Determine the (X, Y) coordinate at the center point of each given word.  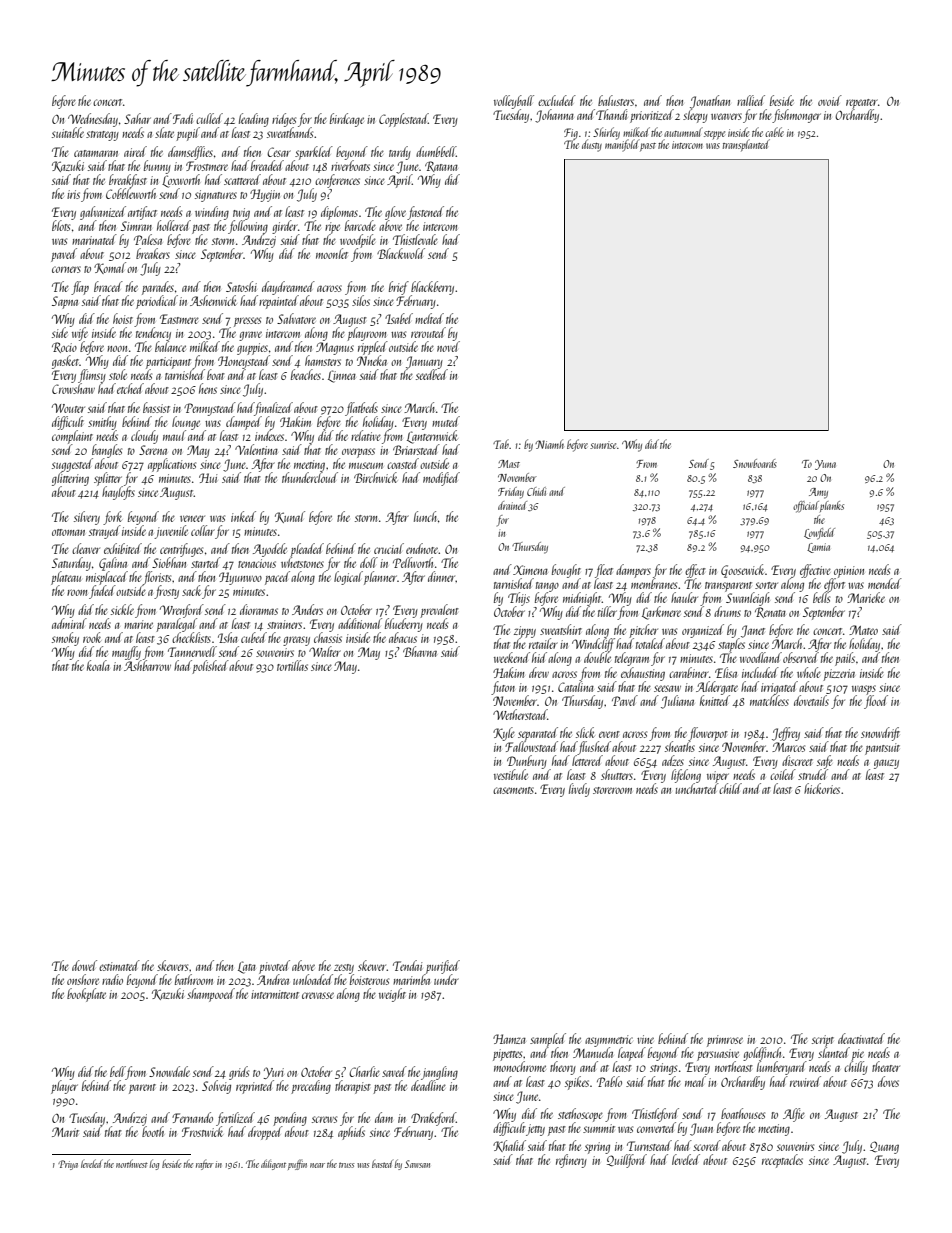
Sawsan (417, 1164)
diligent (273, 1164)
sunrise (603, 445)
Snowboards (755, 463)
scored (707, 1145)
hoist (123, 318)
